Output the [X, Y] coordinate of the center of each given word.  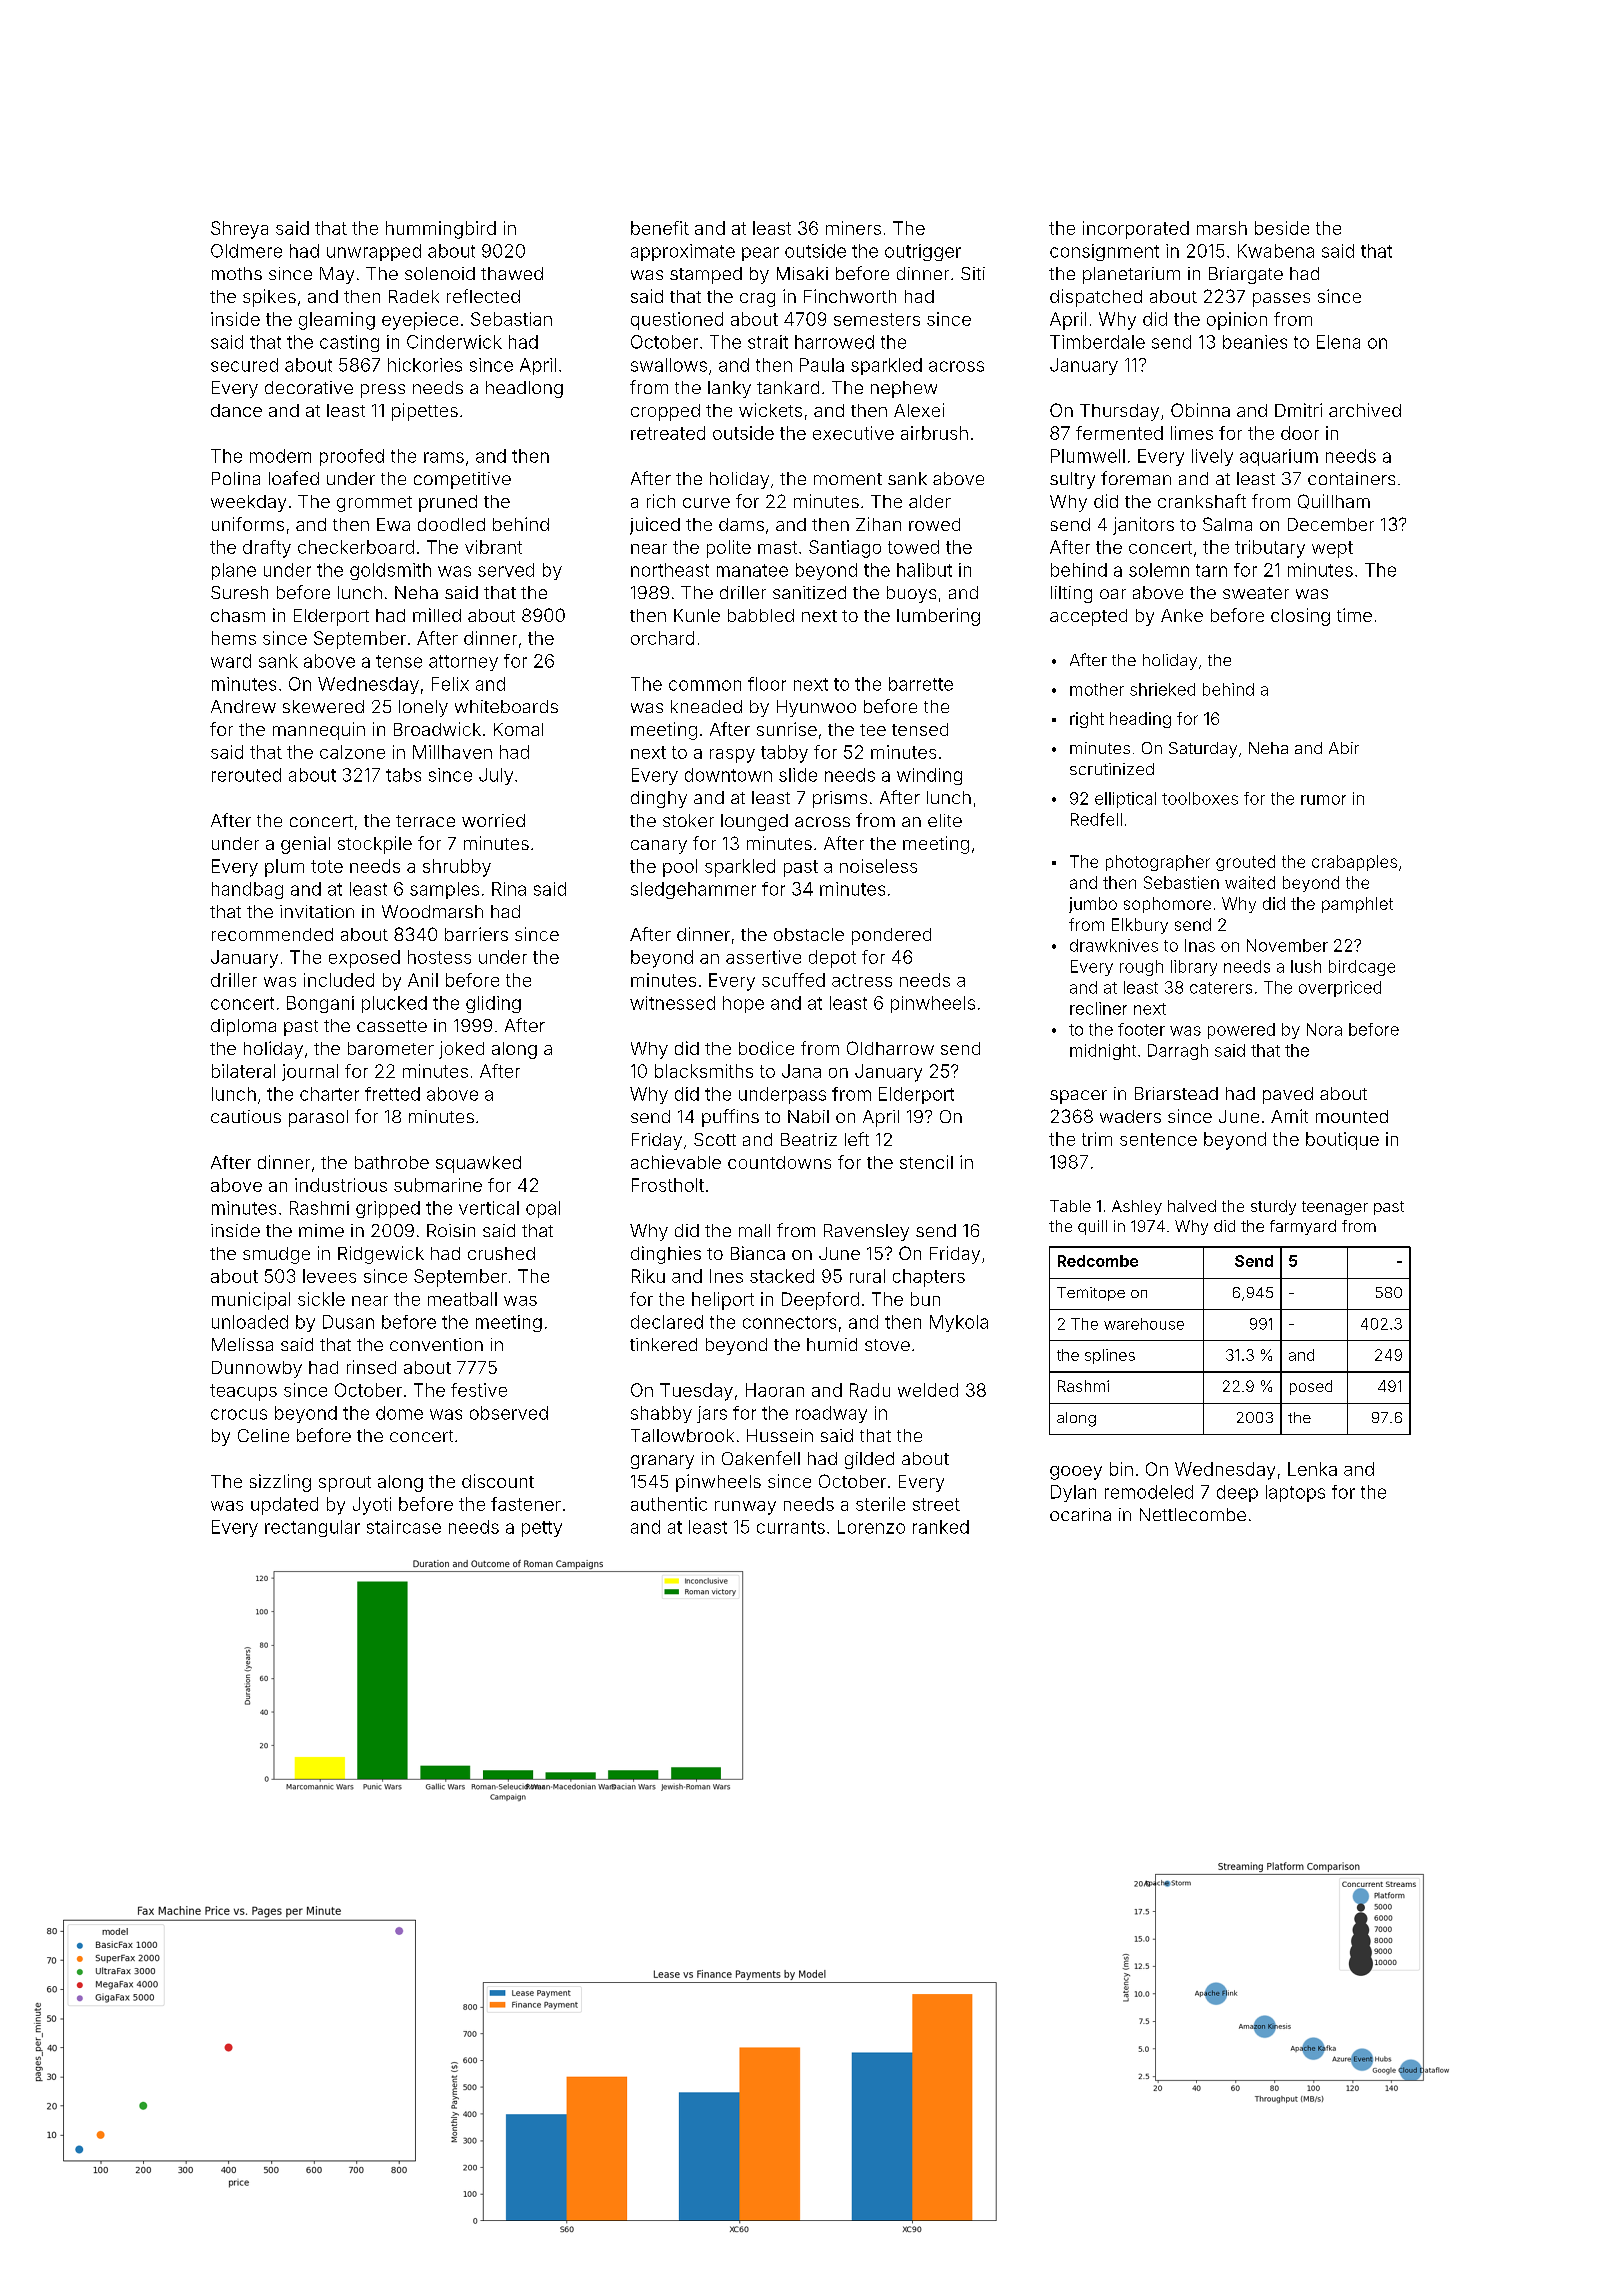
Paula [822, 365]
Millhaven [452, 752]
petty [542, 1529]
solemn [1159, 570]
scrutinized [1112, 769]
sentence [1158, 1139]
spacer [1078, 1097]
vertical [489, 1208]
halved [1192, 1206]
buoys [911, 594]
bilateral [243, 1071]
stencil [926, 1162]
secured [244, 365]
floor [767, 684]
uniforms [248, 524]
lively [1212, 457]
